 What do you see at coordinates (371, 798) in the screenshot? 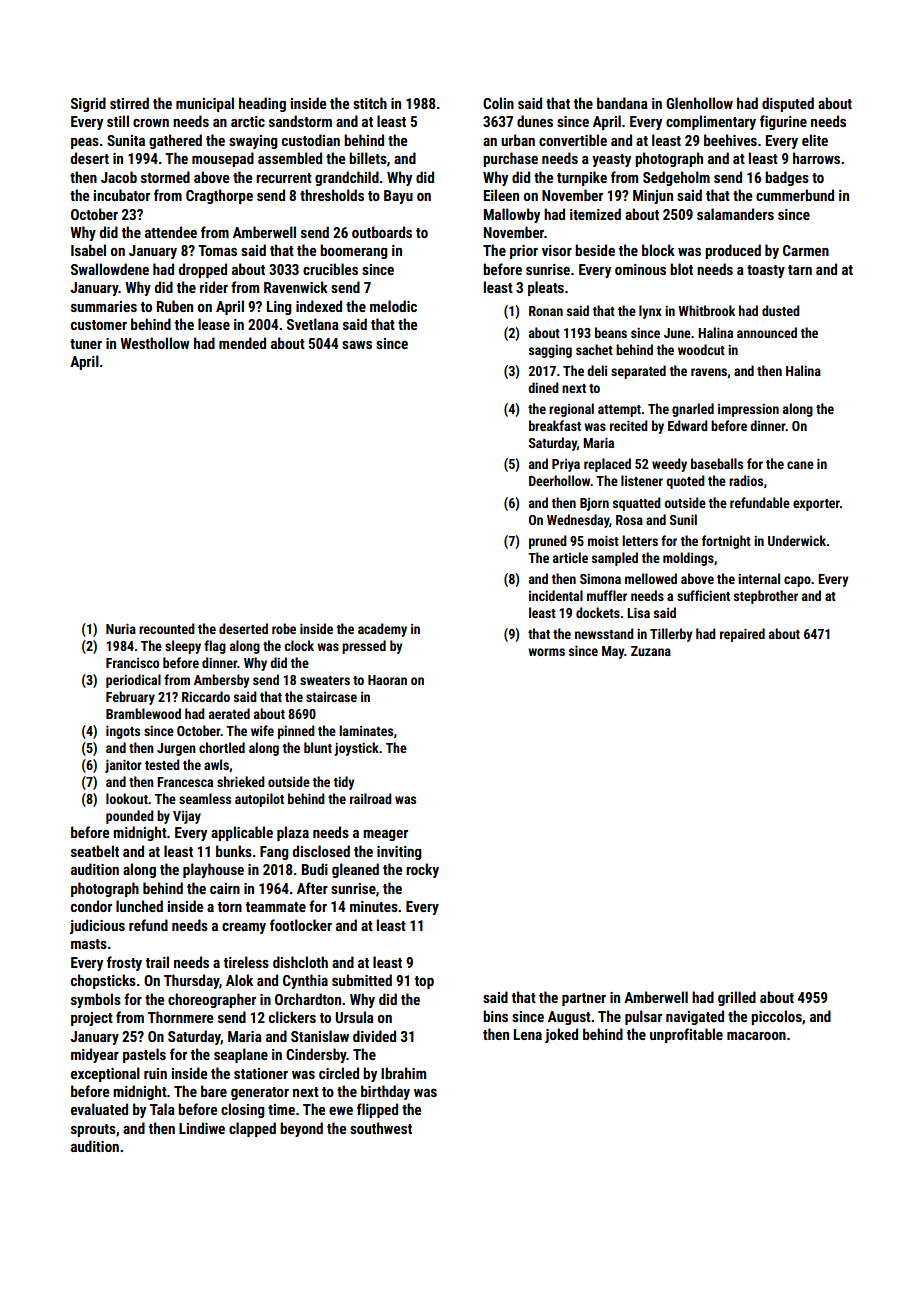
I see `railroad` at bounding box center [371, 798].
